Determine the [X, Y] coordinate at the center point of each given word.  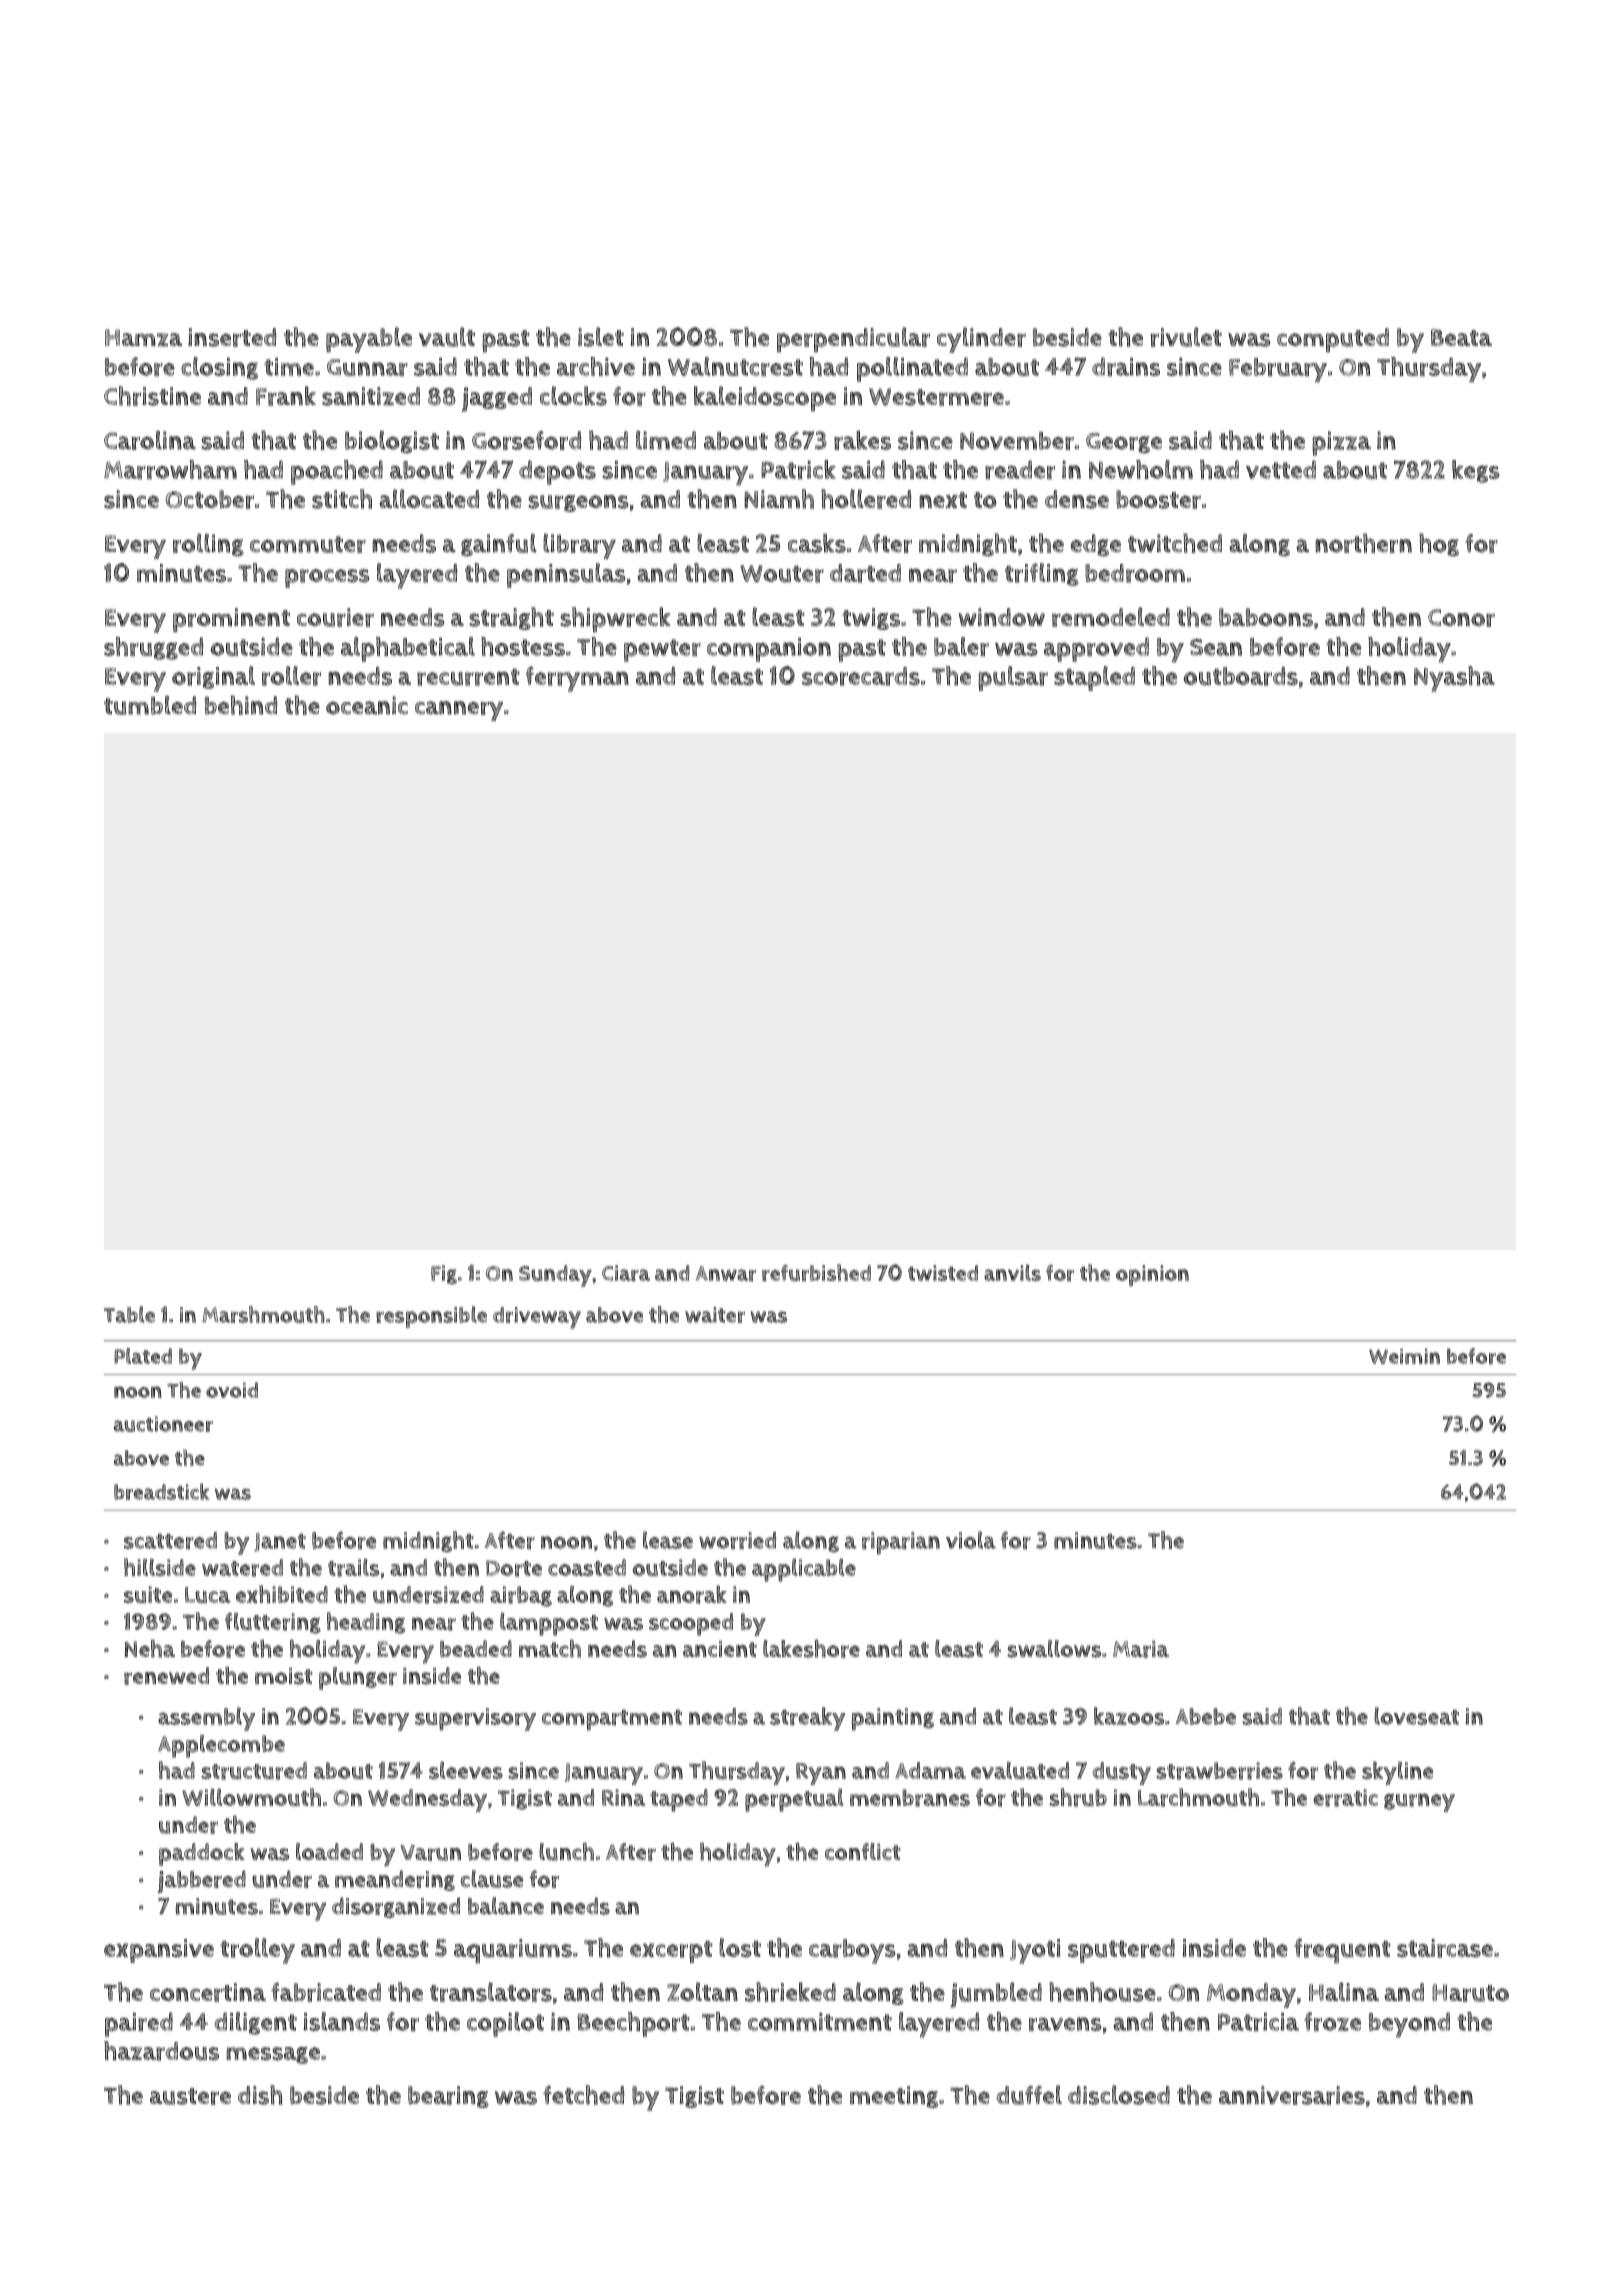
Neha [149, 1648]
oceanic [367, 705]
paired [139, 2024]
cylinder [981, 340]
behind [241, 705]
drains [1126, 367]
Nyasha [1454, 679]
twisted [943, 1273]
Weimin [1404, 1356]
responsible [431, 1317]
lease [668, 1540]
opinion [1152, 1276]
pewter [662, 650]
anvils [1012, 1272]
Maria [1141, 1649]
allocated [429, 499]
